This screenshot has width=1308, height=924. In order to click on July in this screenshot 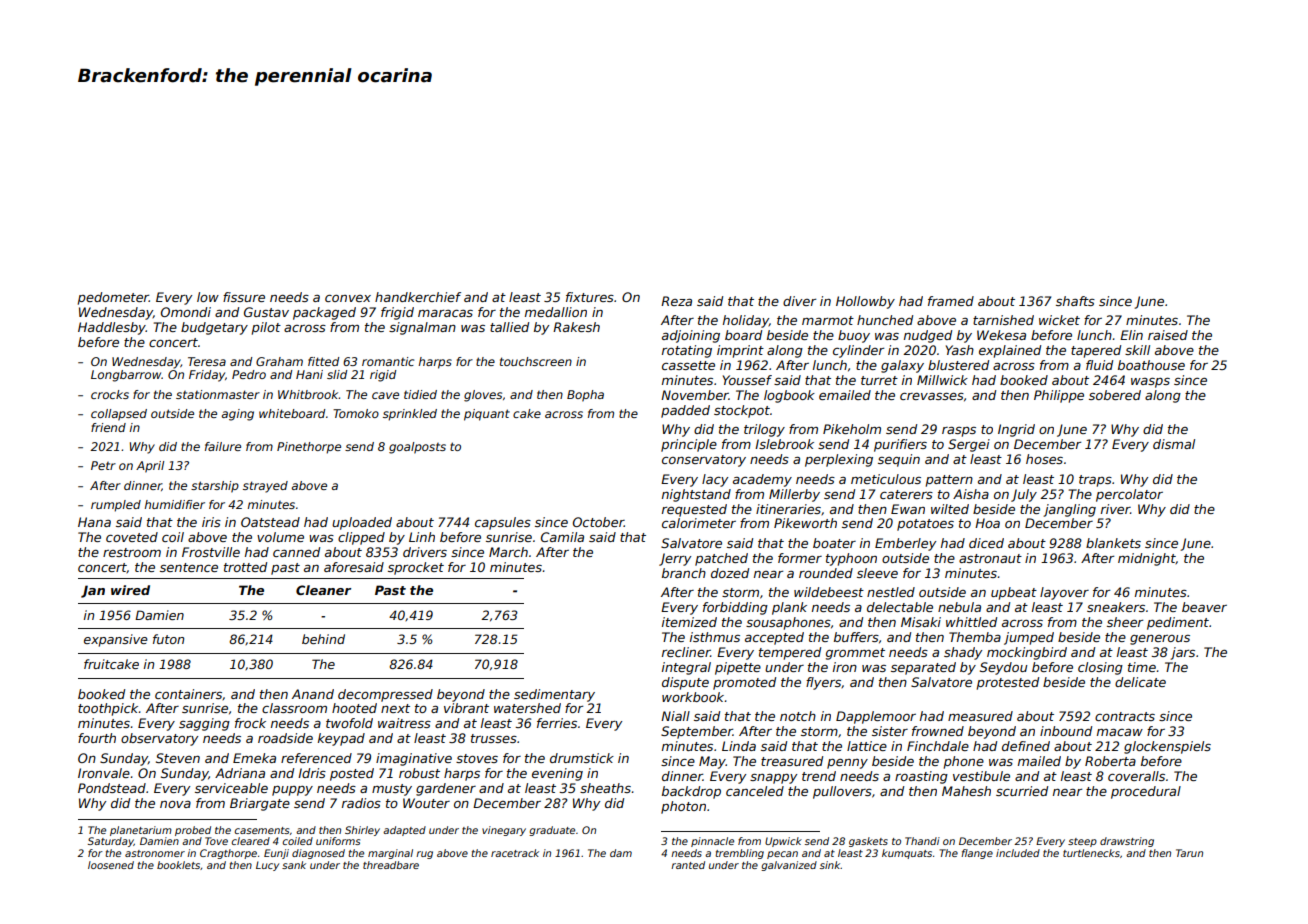, I will do `click(1024, 495)`.
